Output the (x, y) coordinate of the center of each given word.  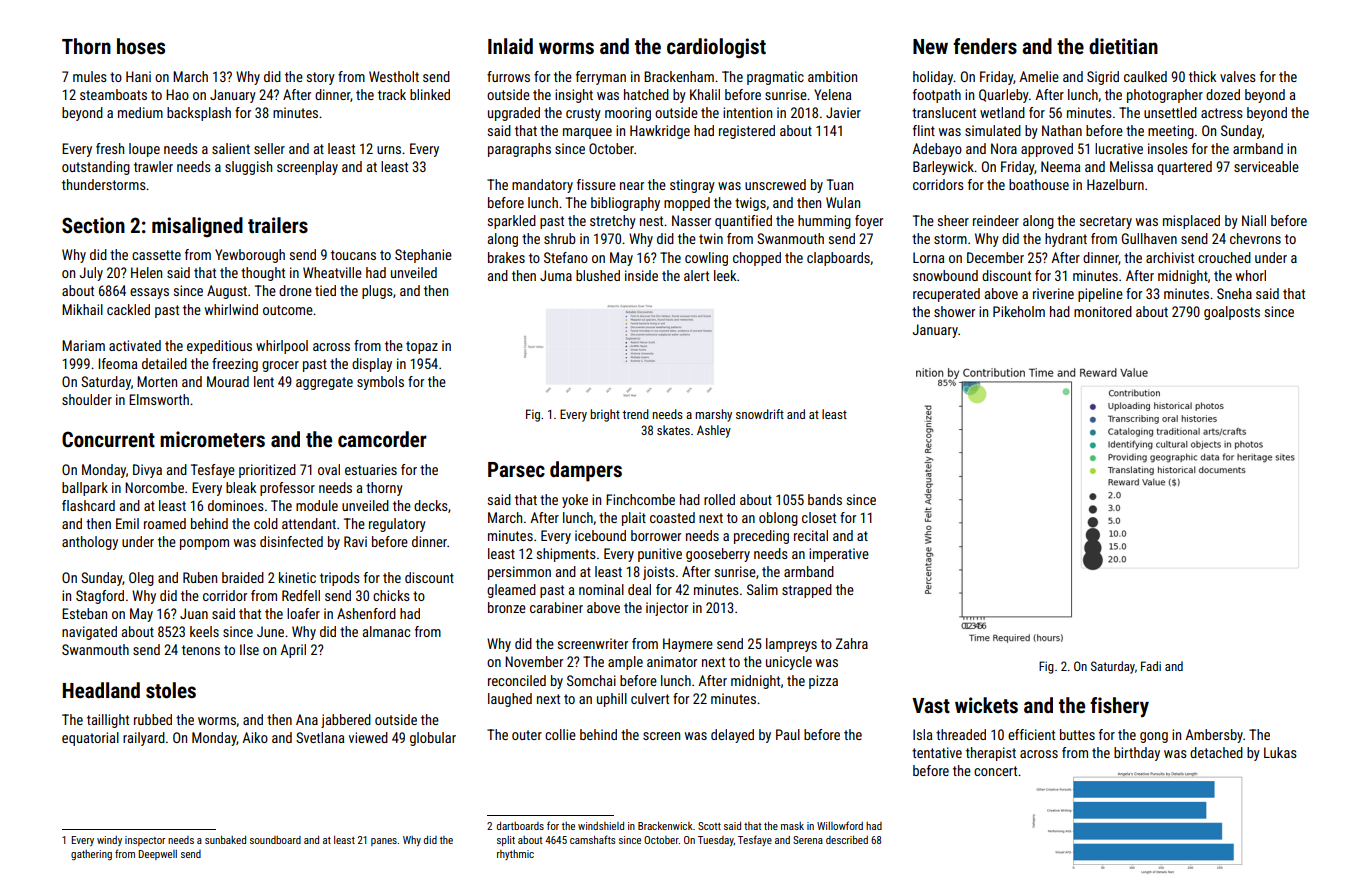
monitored (1103, 311)
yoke (575, 501)
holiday (933, 78)
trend (636, 414)
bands (825, 499)
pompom (204, 544)
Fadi (1151, 666)
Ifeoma (117, 363)
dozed (1223, 94)
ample (625, 663)
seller (269, 148)
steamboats (113, 94)
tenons (201, 650)
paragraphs (519, 150)
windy (109, 841)
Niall (1254, 220)
